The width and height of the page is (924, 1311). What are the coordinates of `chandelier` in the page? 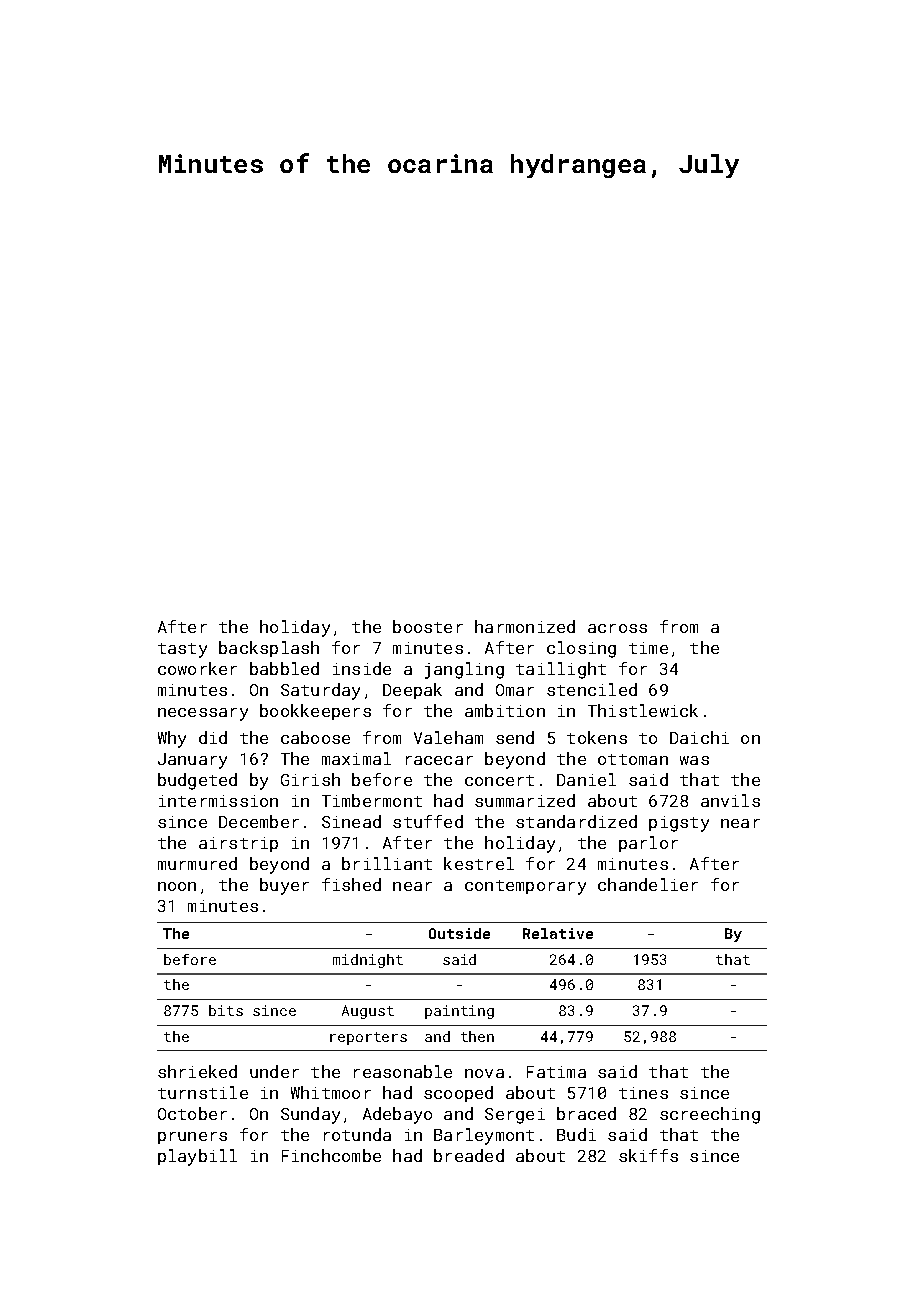 It's located at (648, 884).
